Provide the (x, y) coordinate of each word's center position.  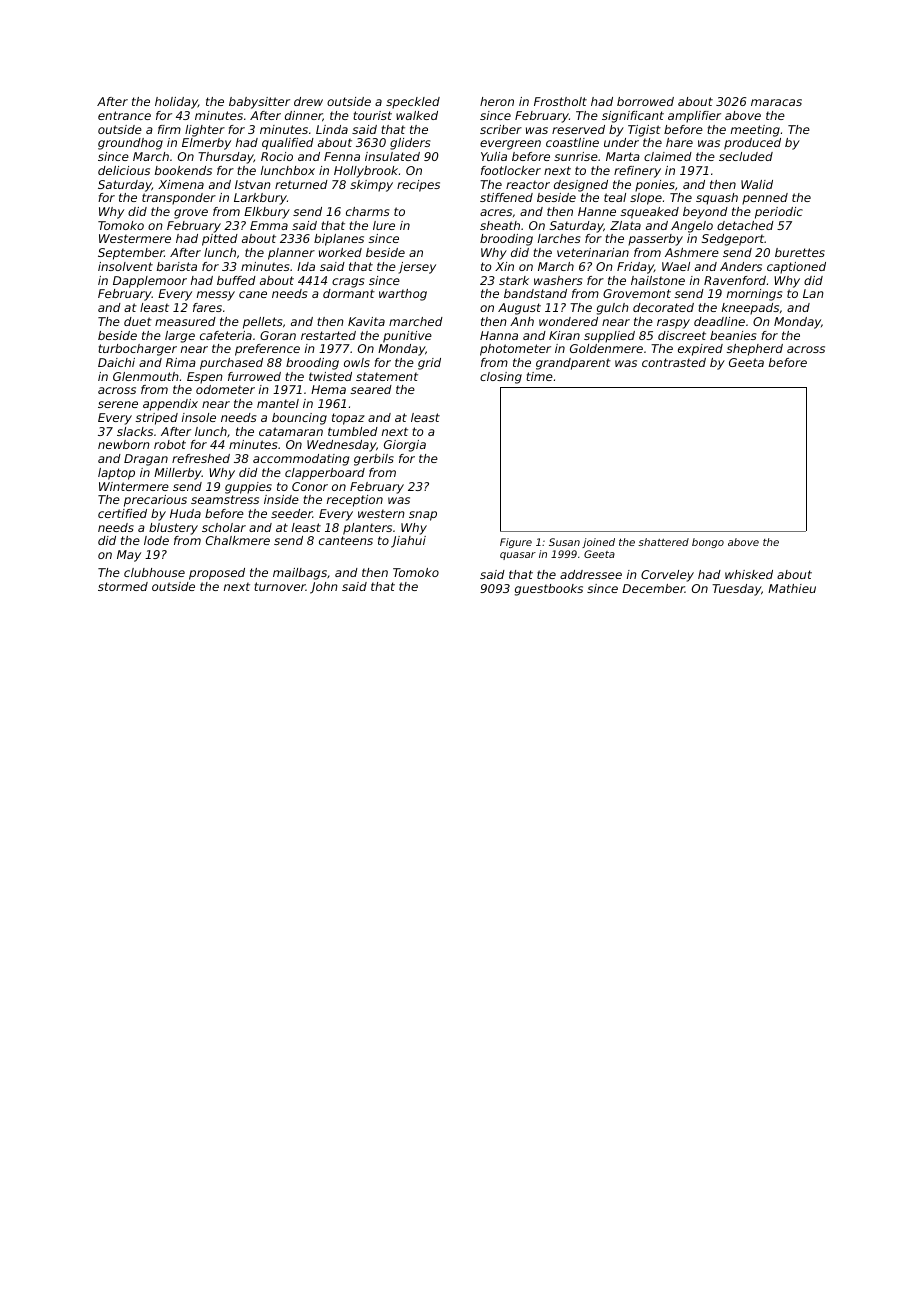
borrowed (645, 101)
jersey (417, 268)
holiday (176, 103)
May (129, 556)
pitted (220, 240)
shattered (663, 542)
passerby (655, 240)
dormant (349, 293)
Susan (564, 542)
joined (598, 543)
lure (384, 225)
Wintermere (134, 486)
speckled (413, 103)
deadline (719, 321)
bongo (708, 543)
